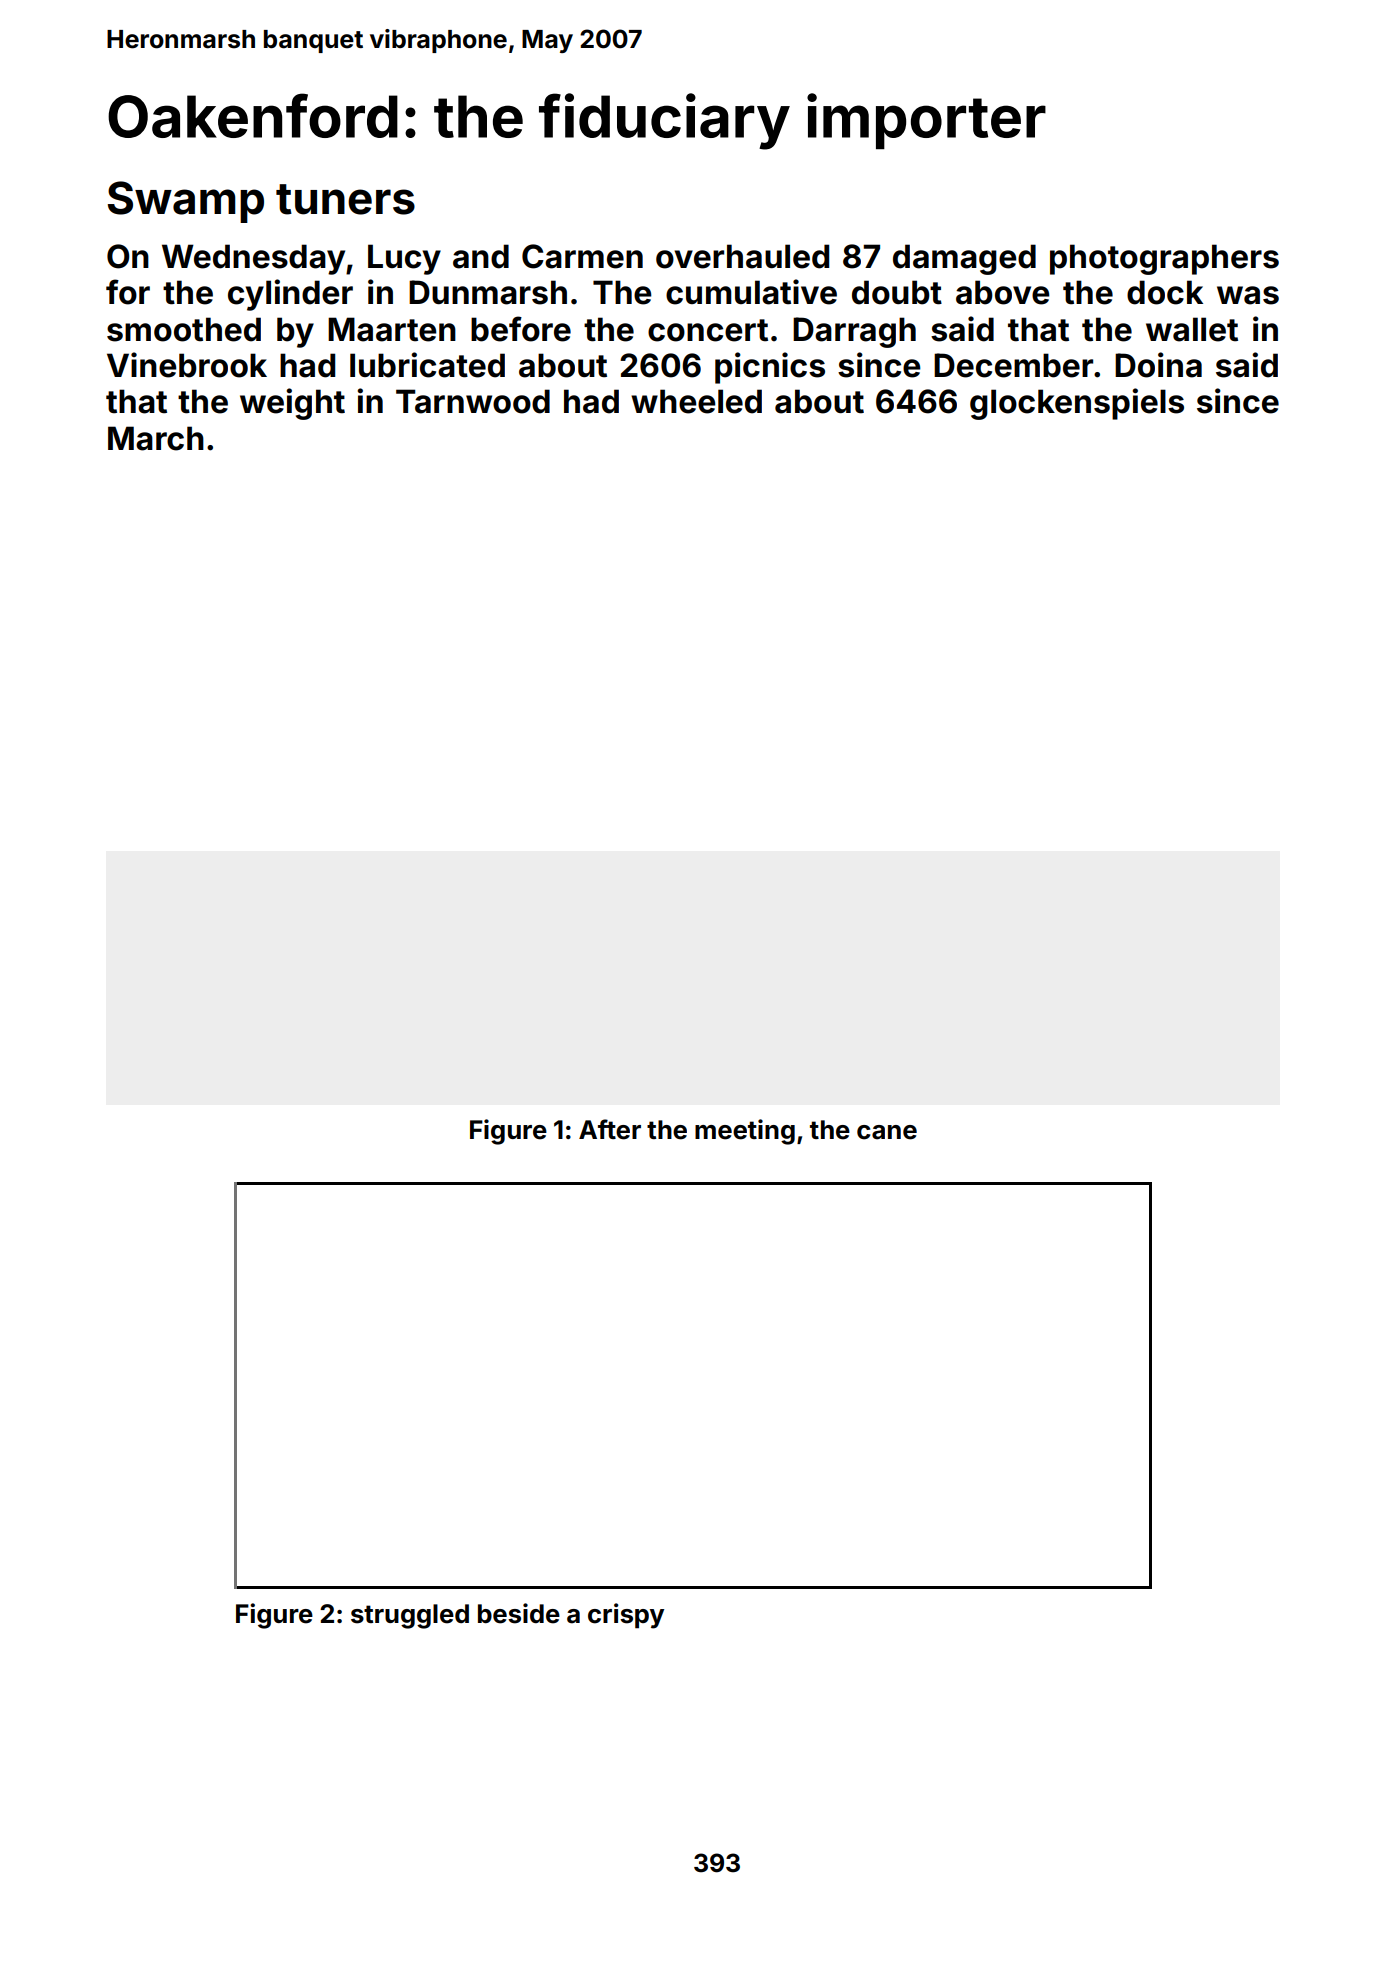 This document has width=1386, height=1969. Describe the element at coordinates (887, 1132) in the document. I see `cane` at that location.
